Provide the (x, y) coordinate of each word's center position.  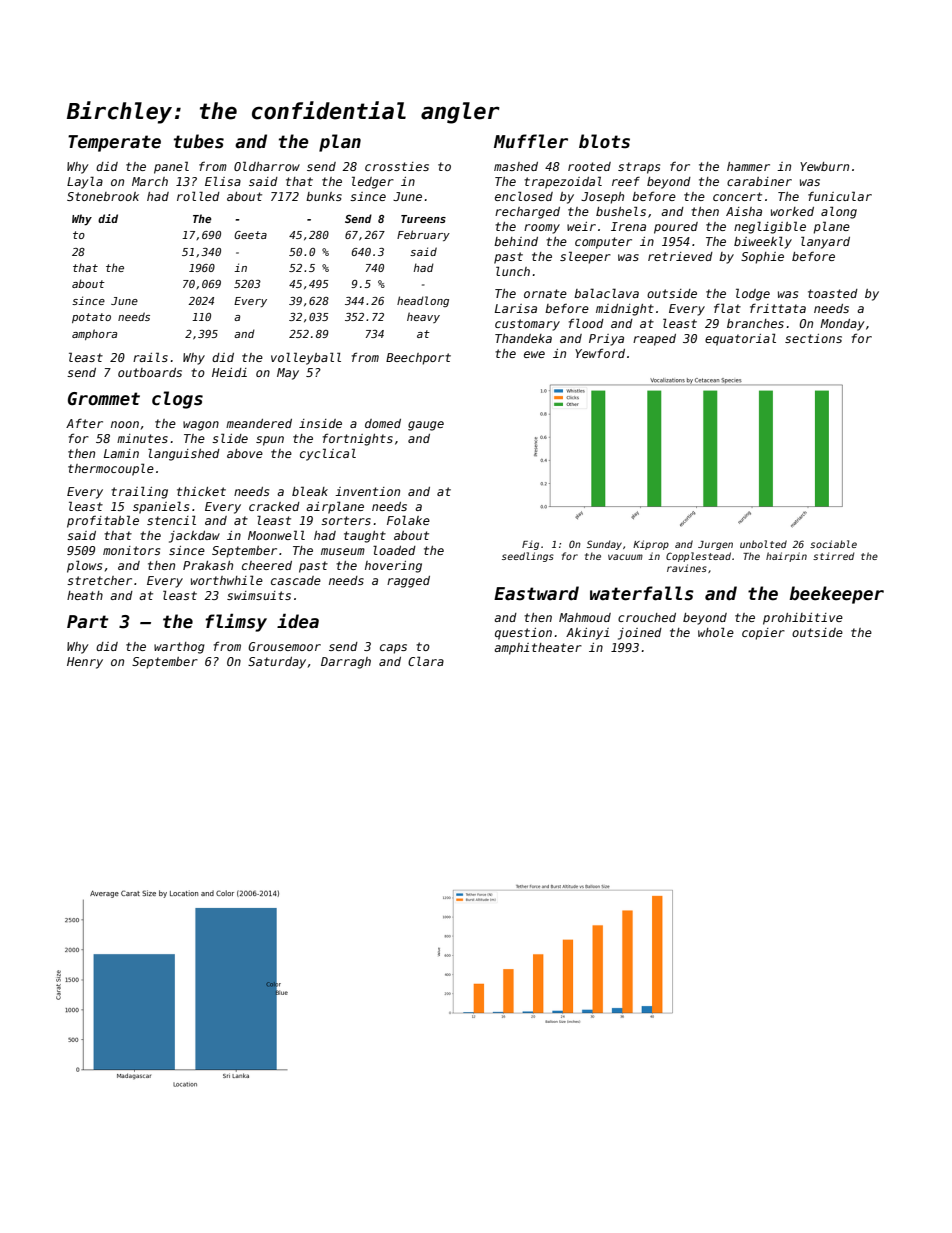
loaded (394, 550)
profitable (103, 521)
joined (640, 634)
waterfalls (642, 593)
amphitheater (538, 649)
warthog (179, 648)
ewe (534, 354)
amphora (94, 334)
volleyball (306, 358)
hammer (748, 166)
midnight (625, 310)
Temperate (114, 143)
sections (813, 338)
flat (727, 308)
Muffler (531, 141)
